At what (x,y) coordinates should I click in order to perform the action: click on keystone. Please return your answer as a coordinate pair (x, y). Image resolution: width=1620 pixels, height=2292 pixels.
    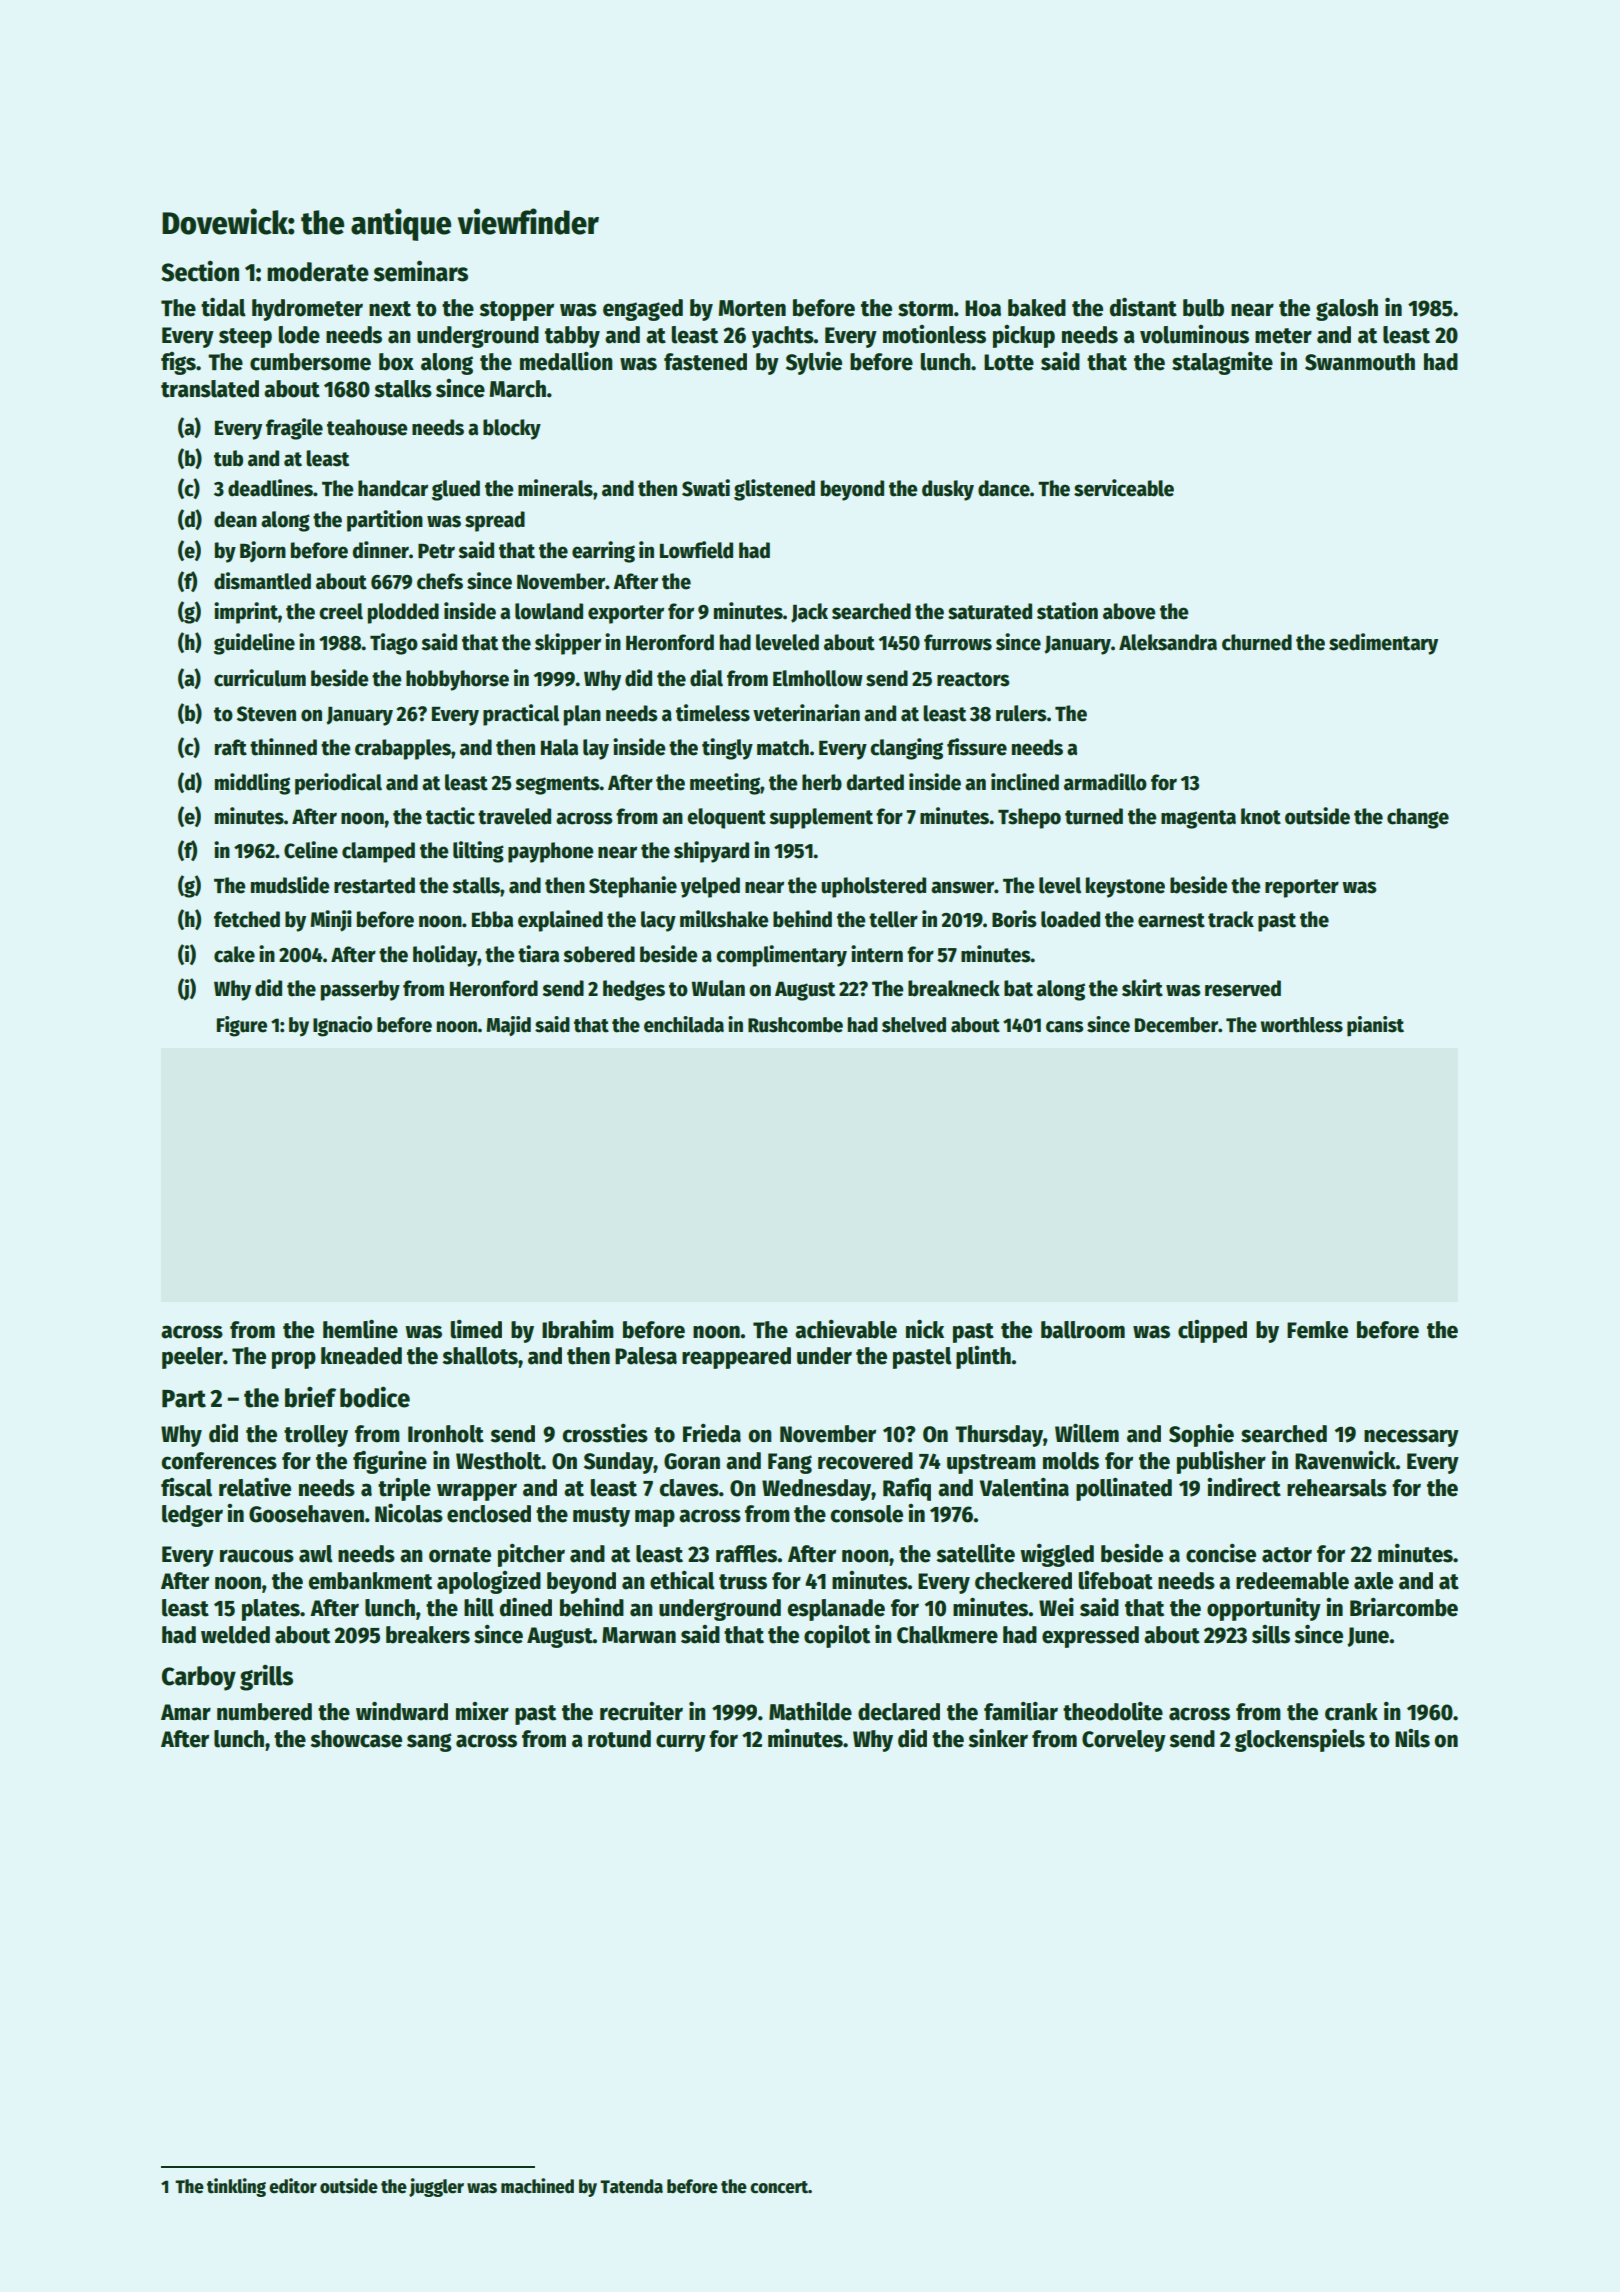
    Looking at the image, I should click on (1125, 887).
